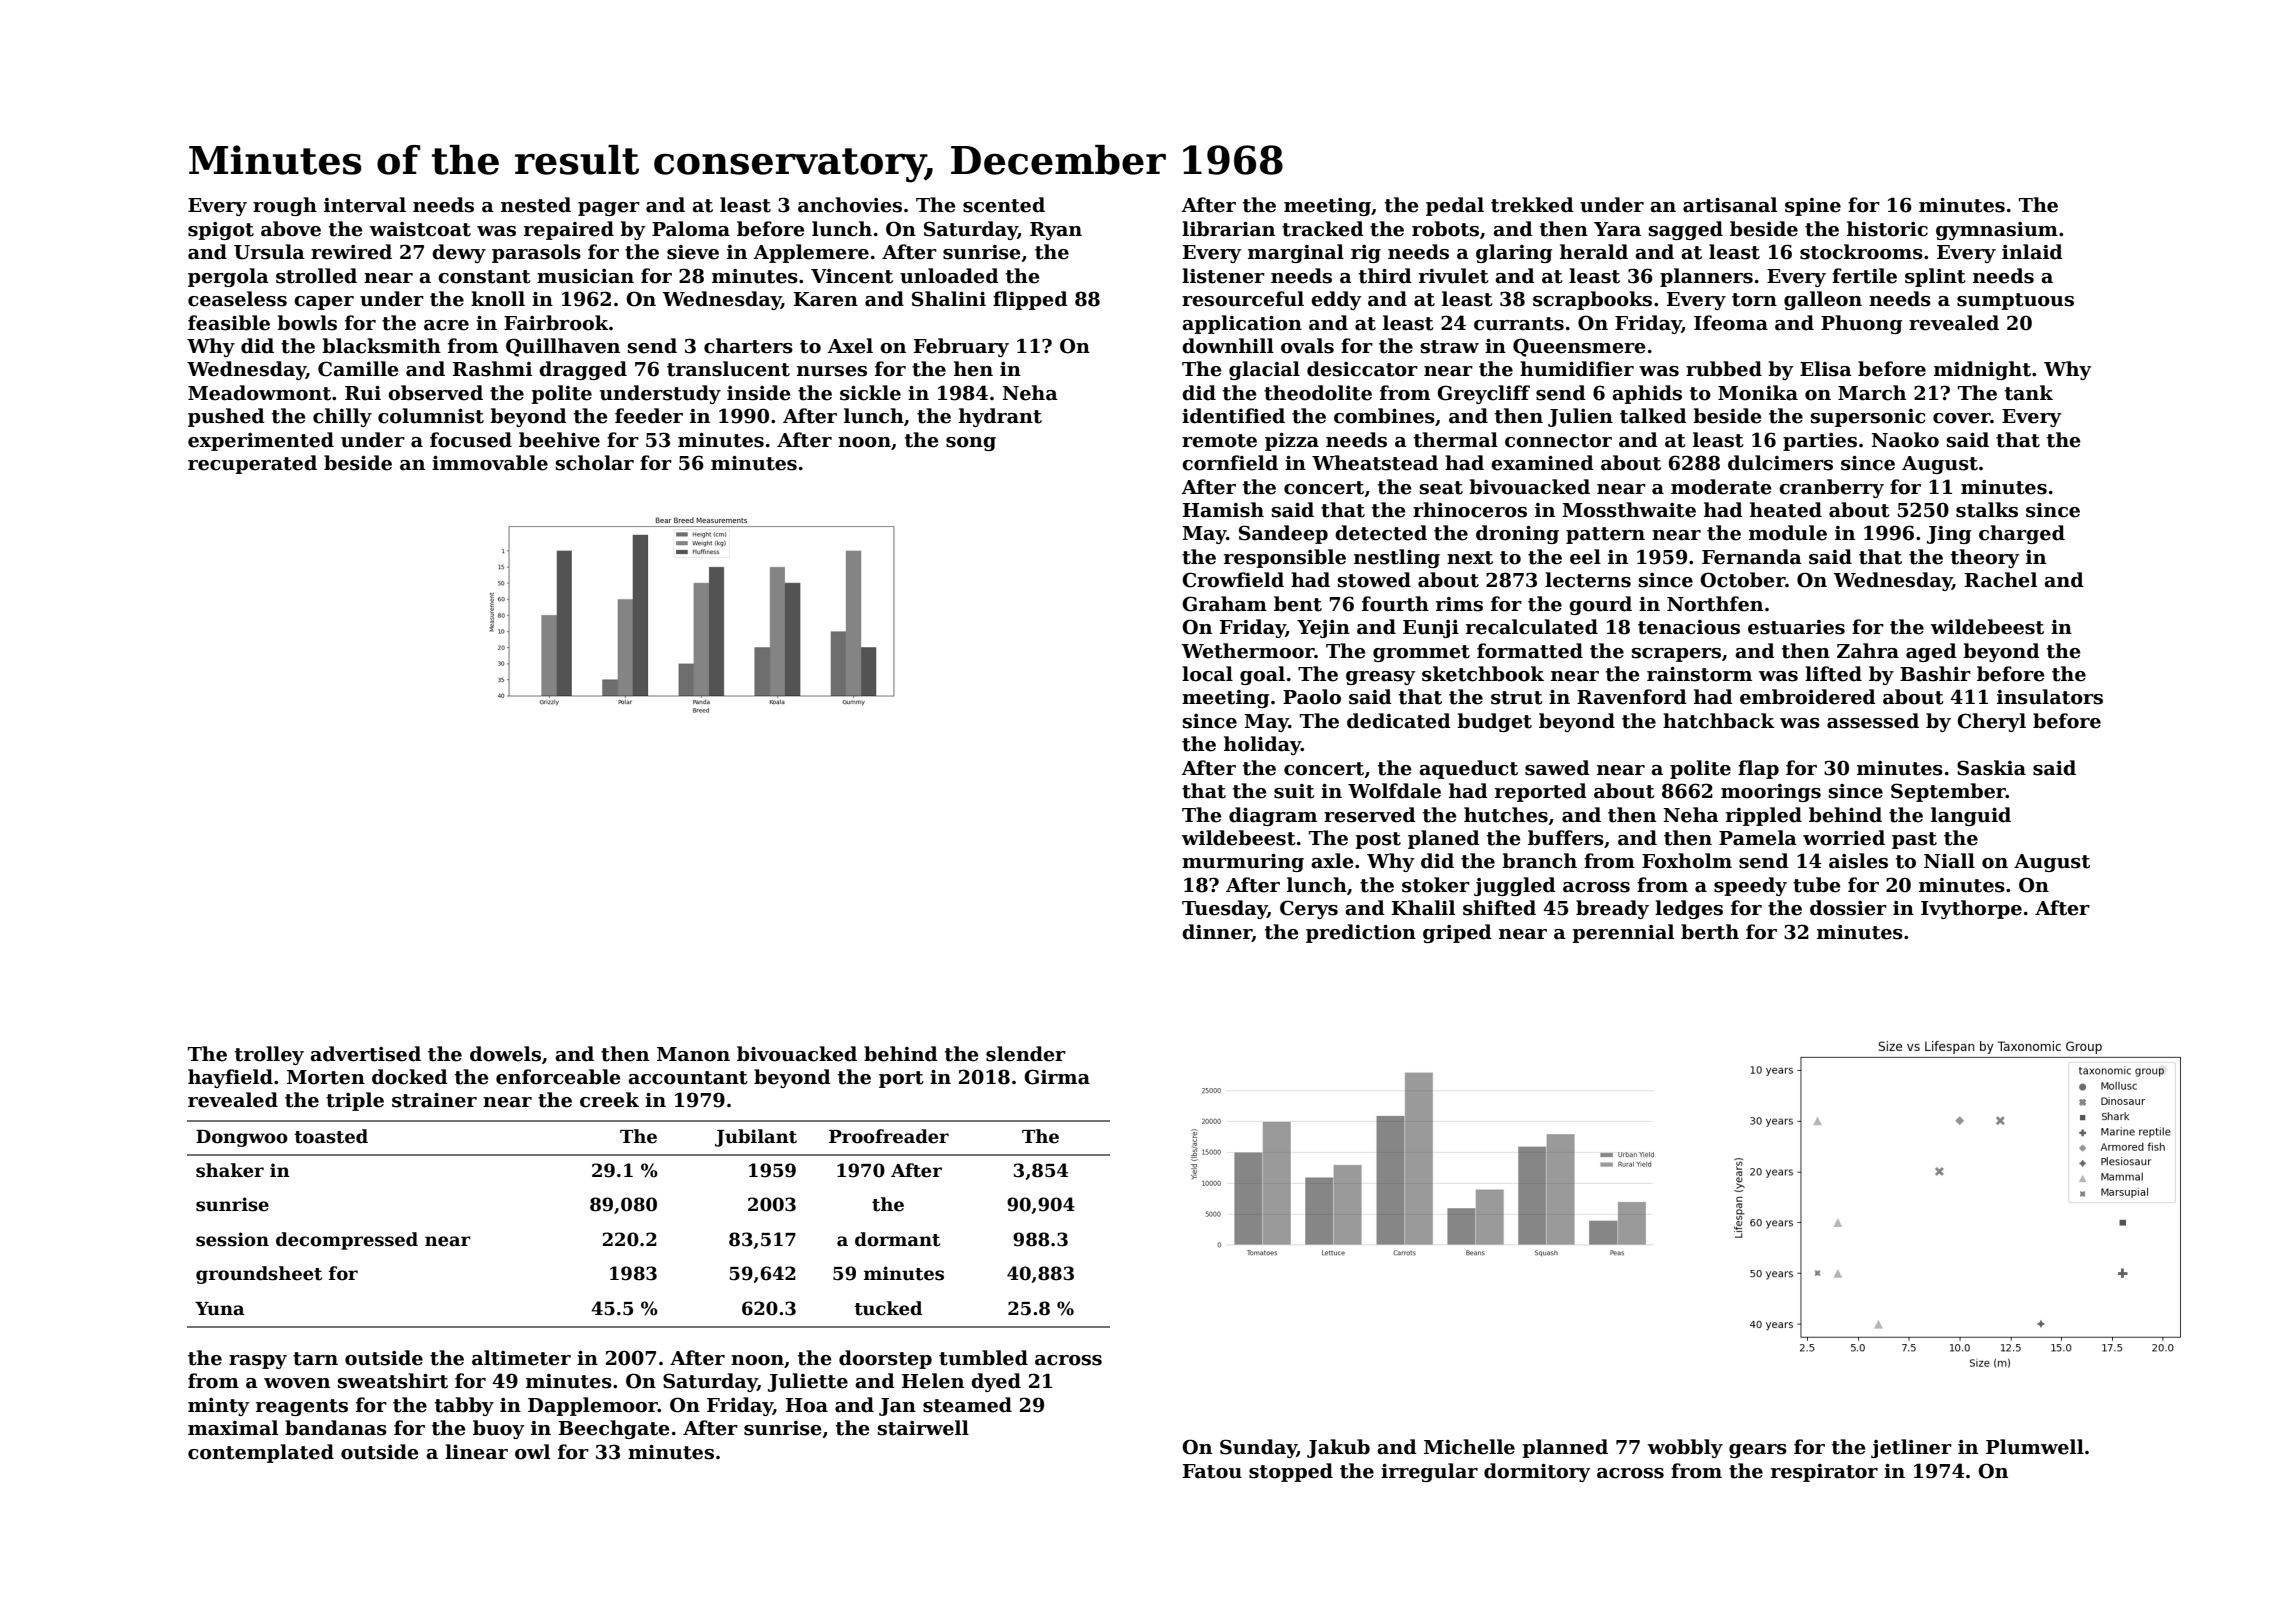 Image resolution: width=2292 pixels, height=1620 pixels. Describe the element at coordinates (1026, 1054) in the page. I see `slender` at that location.
